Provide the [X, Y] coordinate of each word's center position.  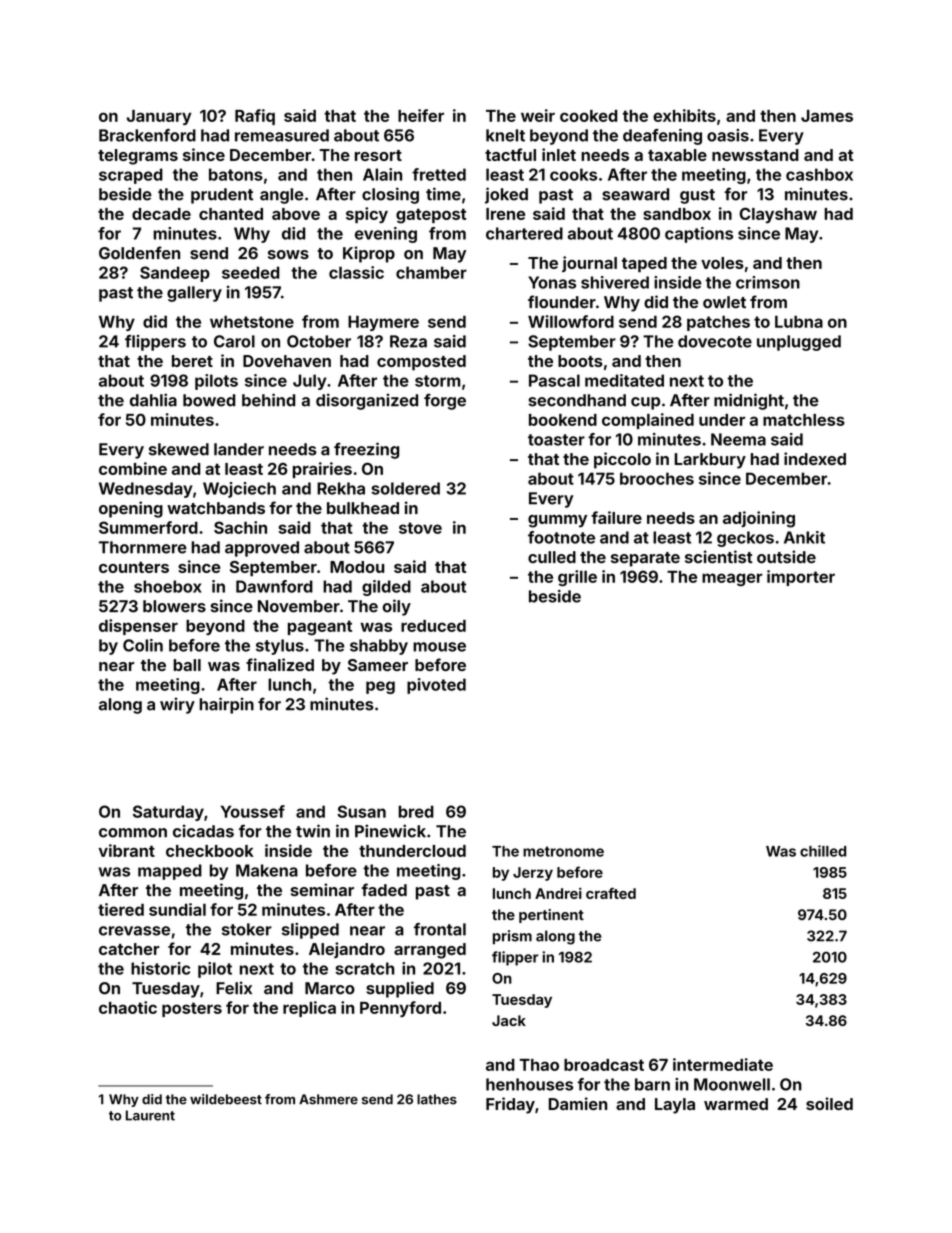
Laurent [150, 1115]
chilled [823, 851]
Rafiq [255, 117]
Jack [509, 1020]
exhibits [684, 115]
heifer [421, 115]
